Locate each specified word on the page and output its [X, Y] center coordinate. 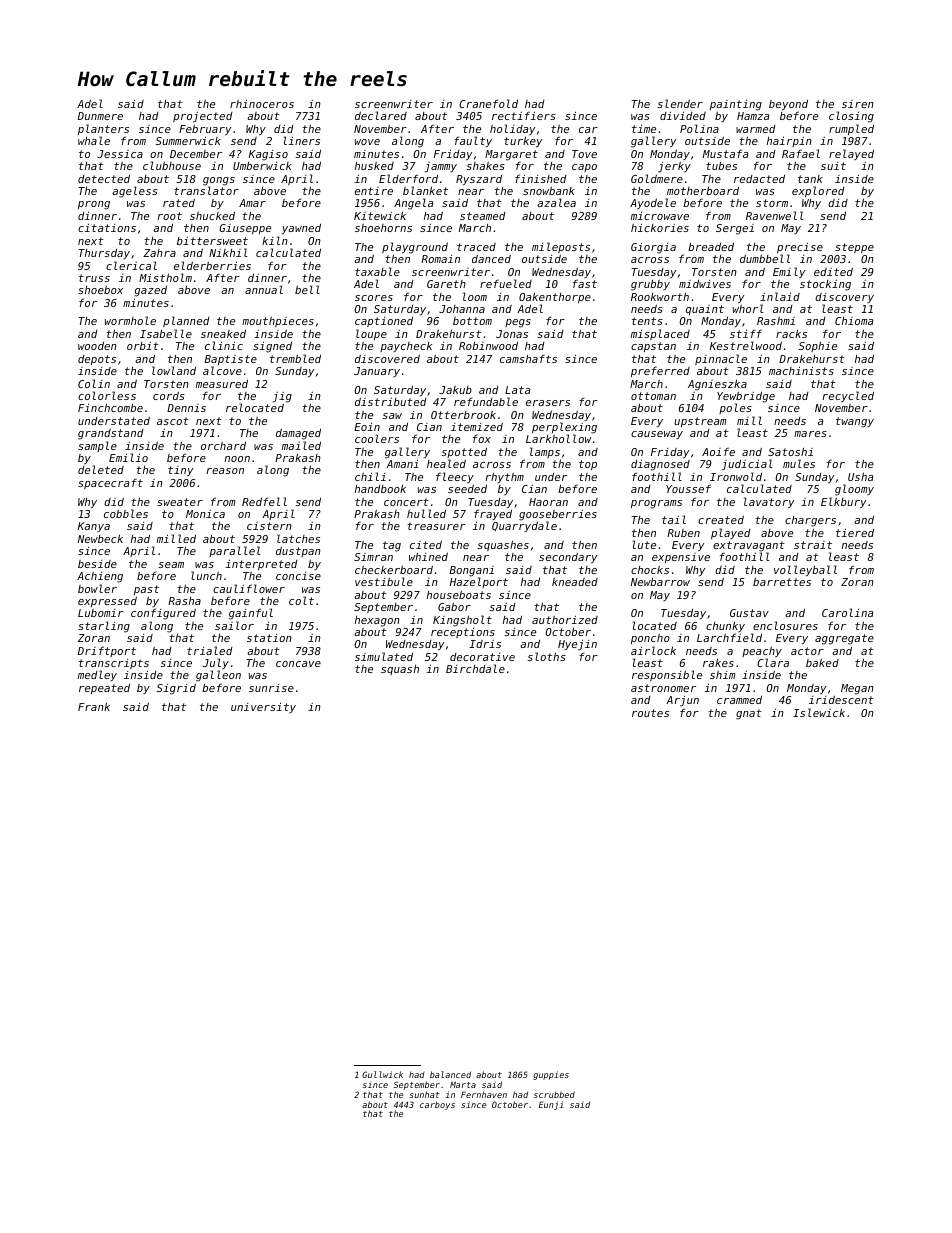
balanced [450, 1074]
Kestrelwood [746, 345]
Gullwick [382, 1074]
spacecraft [110, 483]
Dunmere [100, 116]
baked [822, 663]
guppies [551, 1075]
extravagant [749, 547]
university [263, 707]
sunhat [424, 1094]
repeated [104, 689]
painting [736, 105]
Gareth [446, 284]
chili [370, 476]
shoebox [100, 290]
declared [381, 115]
